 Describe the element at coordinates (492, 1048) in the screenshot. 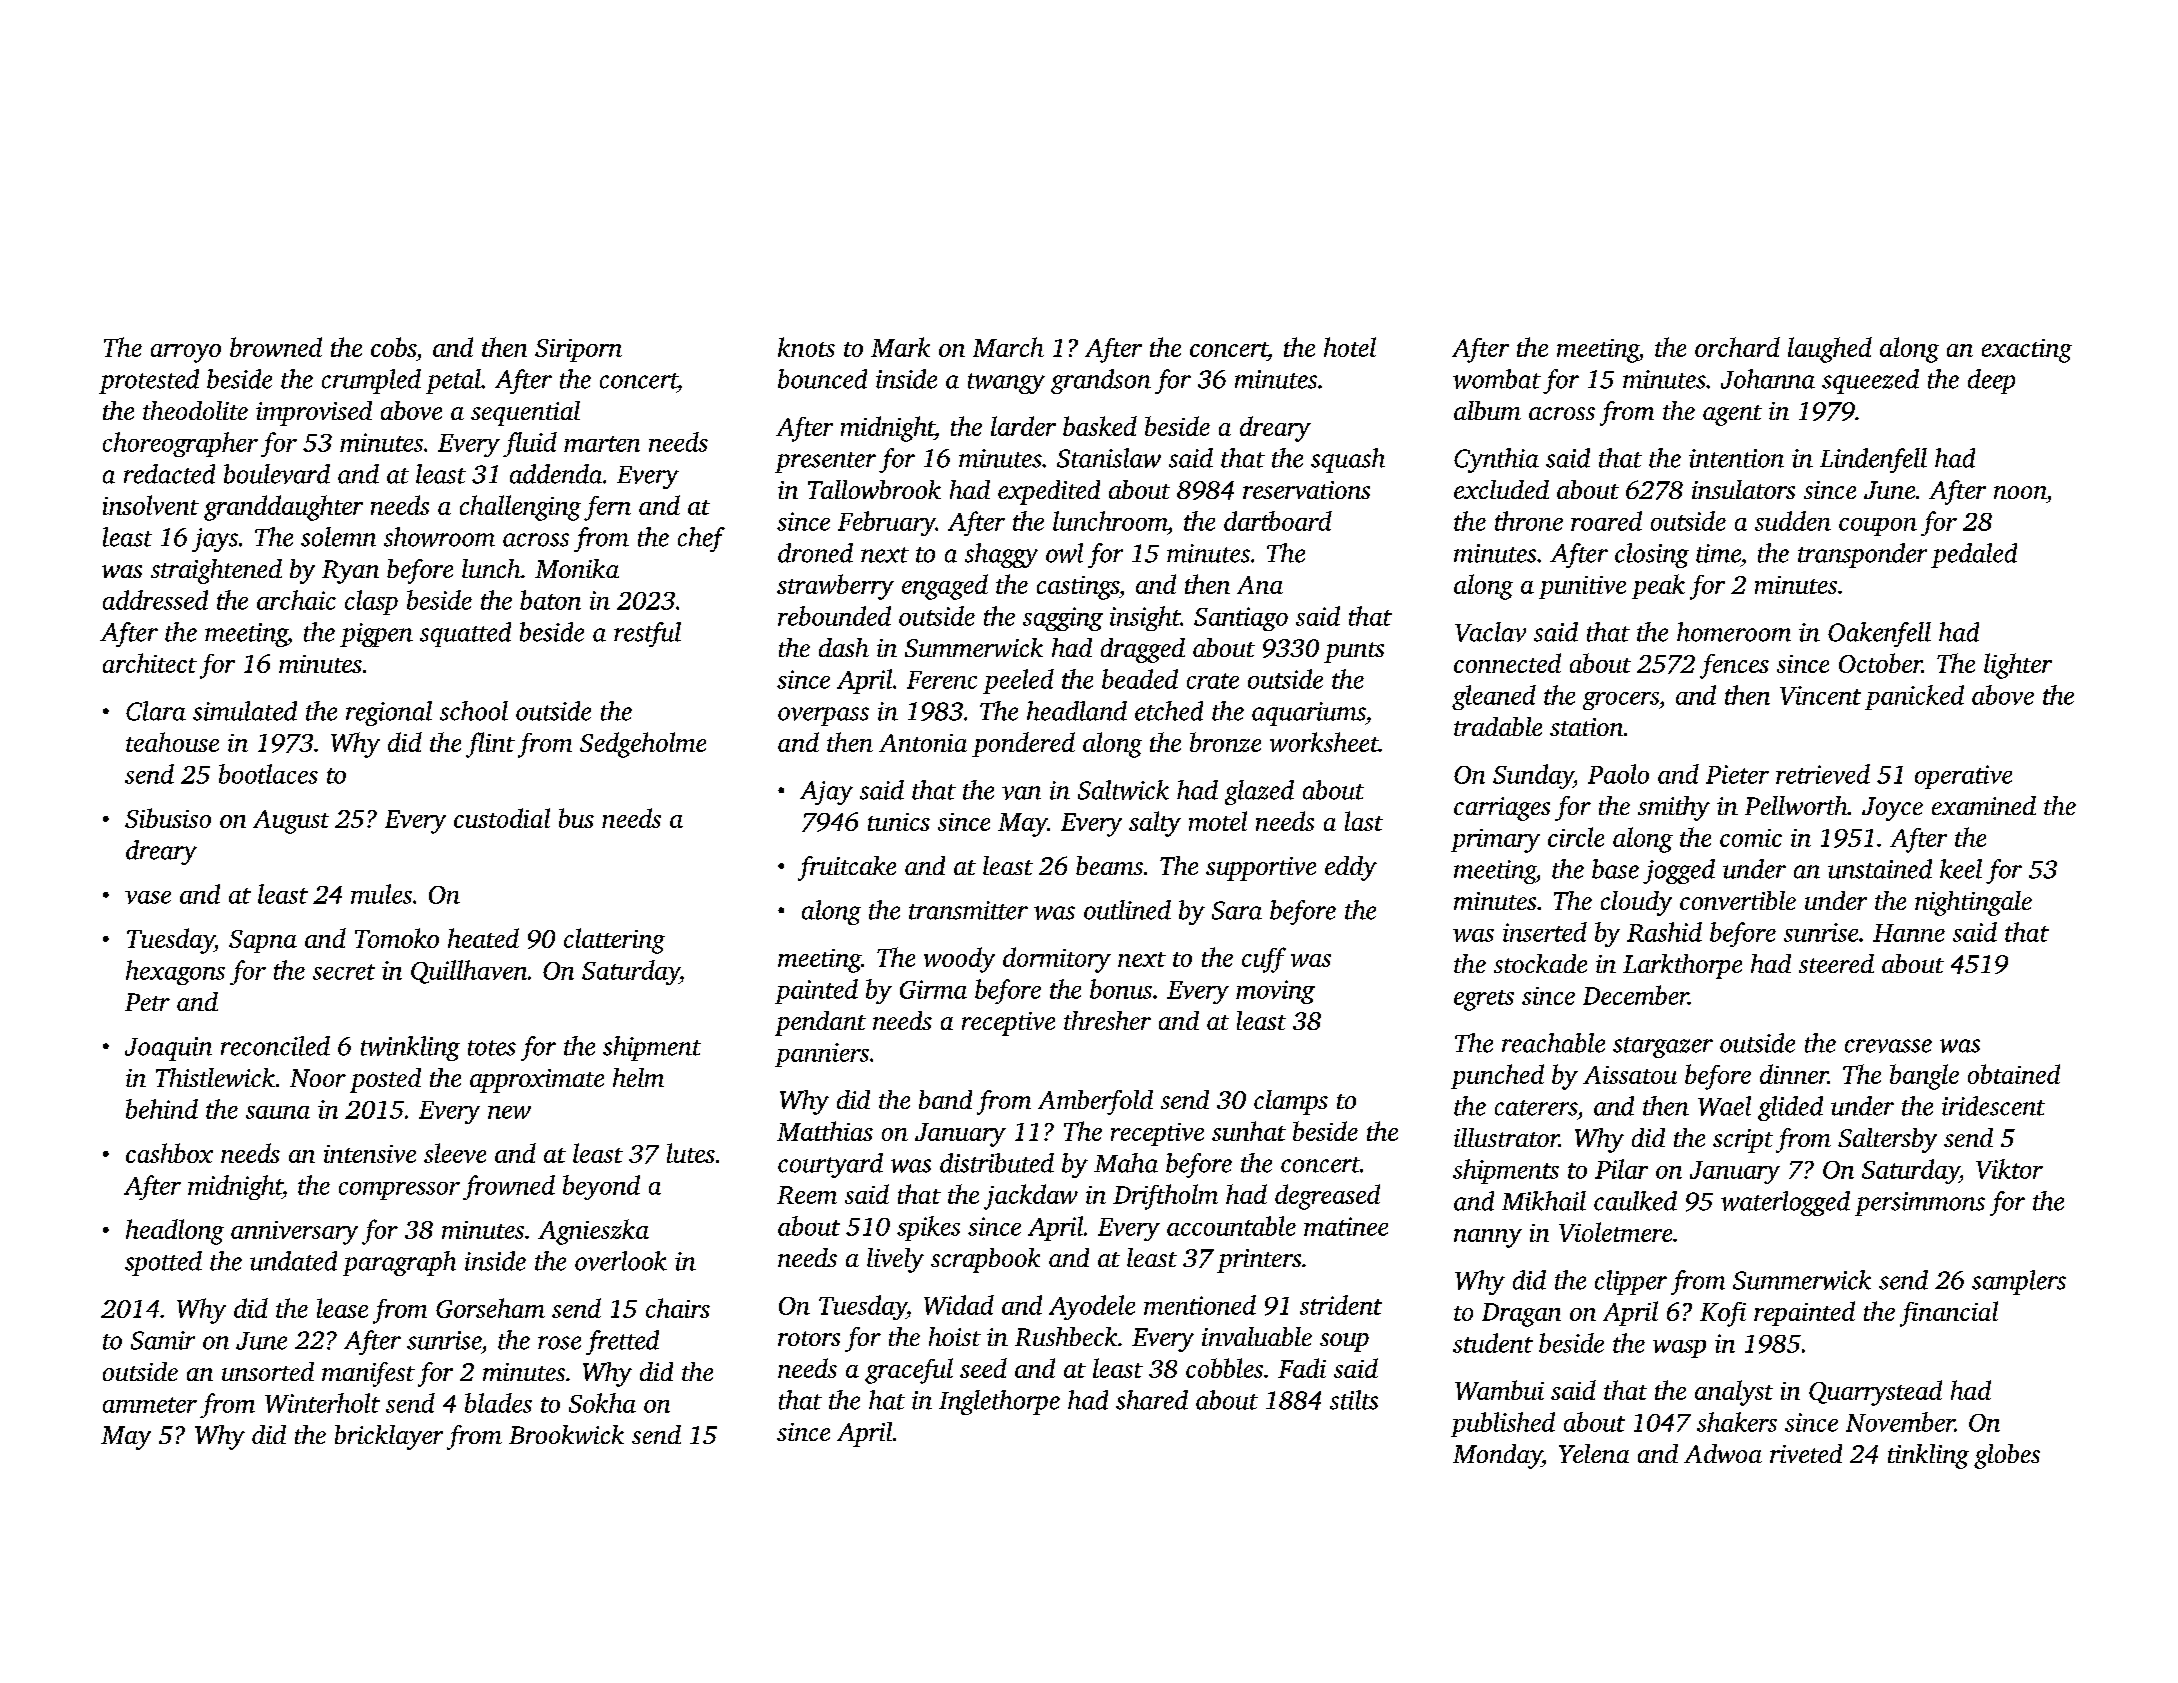

I see `totes` at that location.
